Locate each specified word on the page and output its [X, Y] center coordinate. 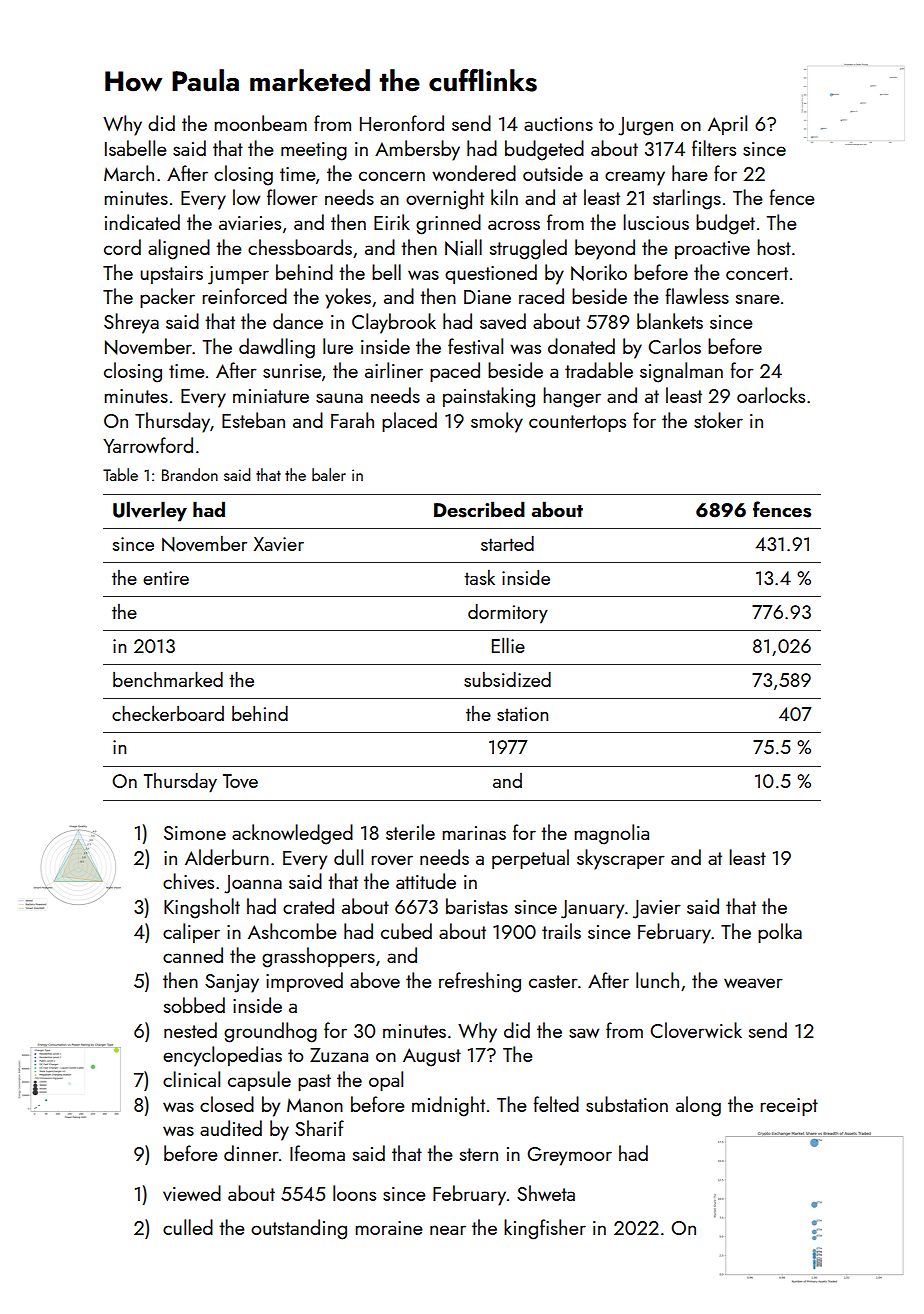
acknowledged [292, 834]
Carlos [674, 346]
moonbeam [260, 123]
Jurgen [645, 126]
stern [479, 1154]
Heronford [402, 123]
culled [188, 1227]
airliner [394, 370]
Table [120, 474]
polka [780, 933]
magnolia [611, 834]
